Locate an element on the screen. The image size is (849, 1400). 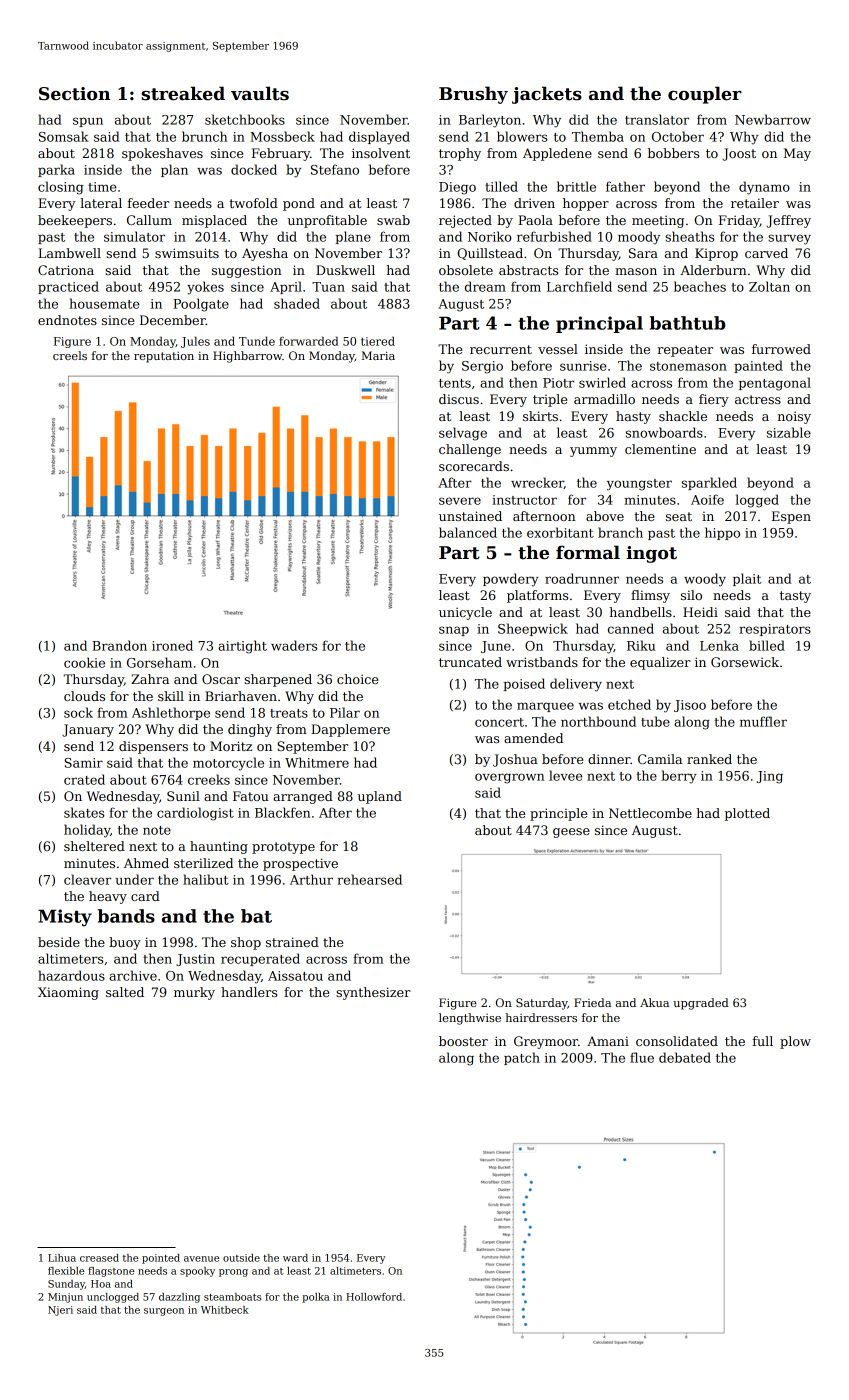
strained is located at coordinates (292, 942).
